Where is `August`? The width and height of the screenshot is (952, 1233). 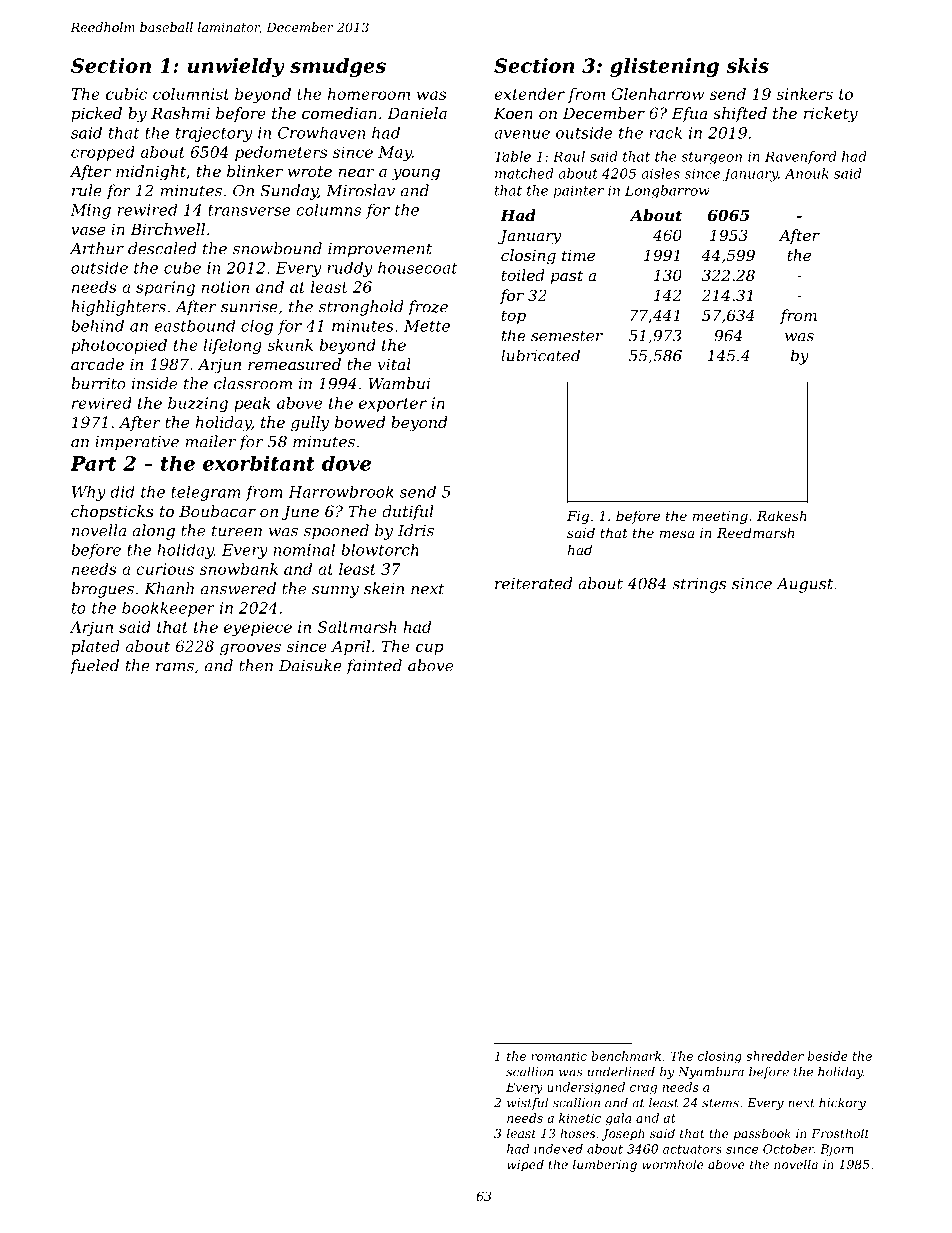 August is located at coordinates (804, 585).
